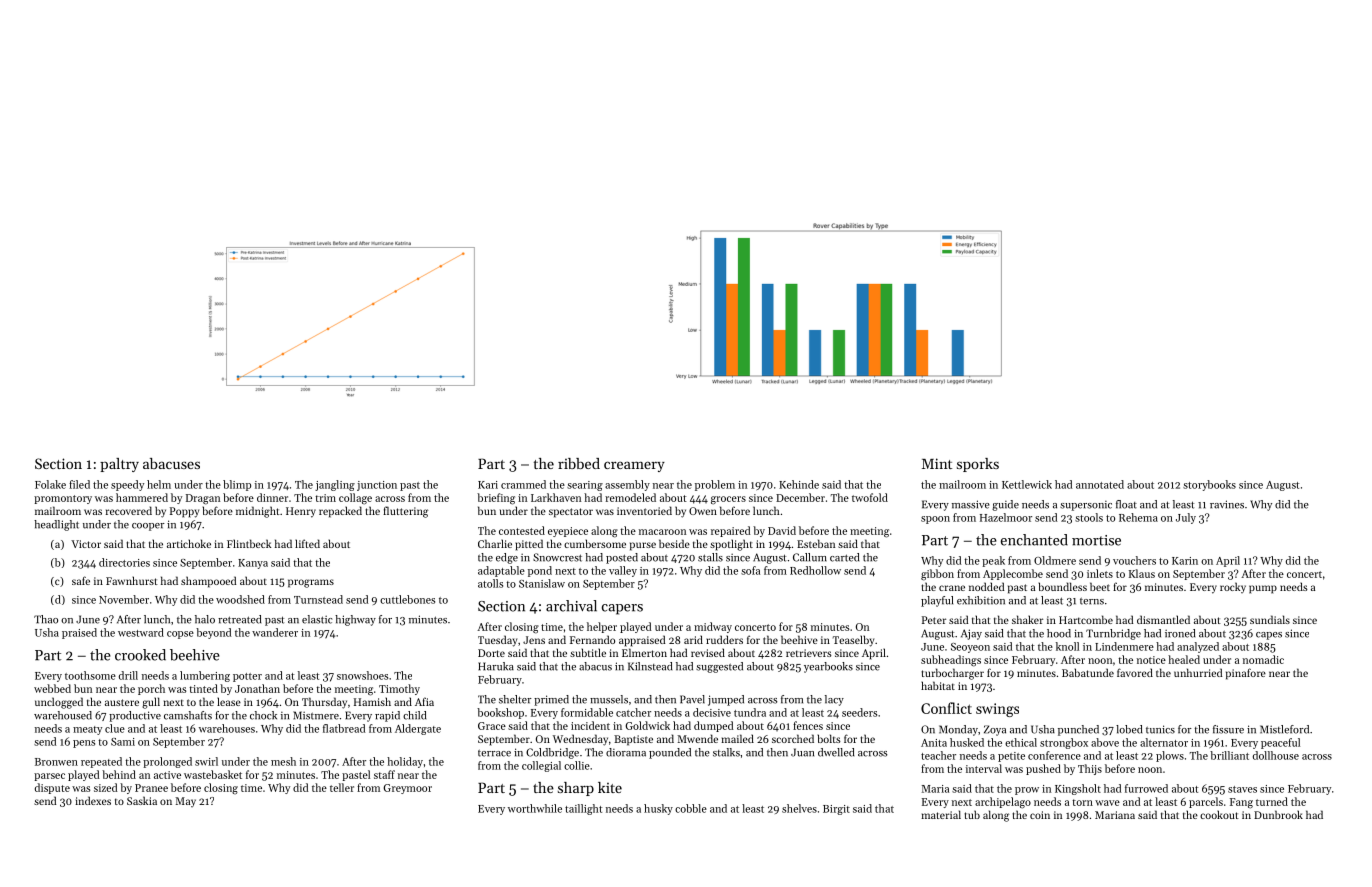 The width and height of the screenshot is (1372, 887). What do you see at coordinates (1263, 589) in the screenshot?
I see `pump` at bounding box center [1263, 589].
